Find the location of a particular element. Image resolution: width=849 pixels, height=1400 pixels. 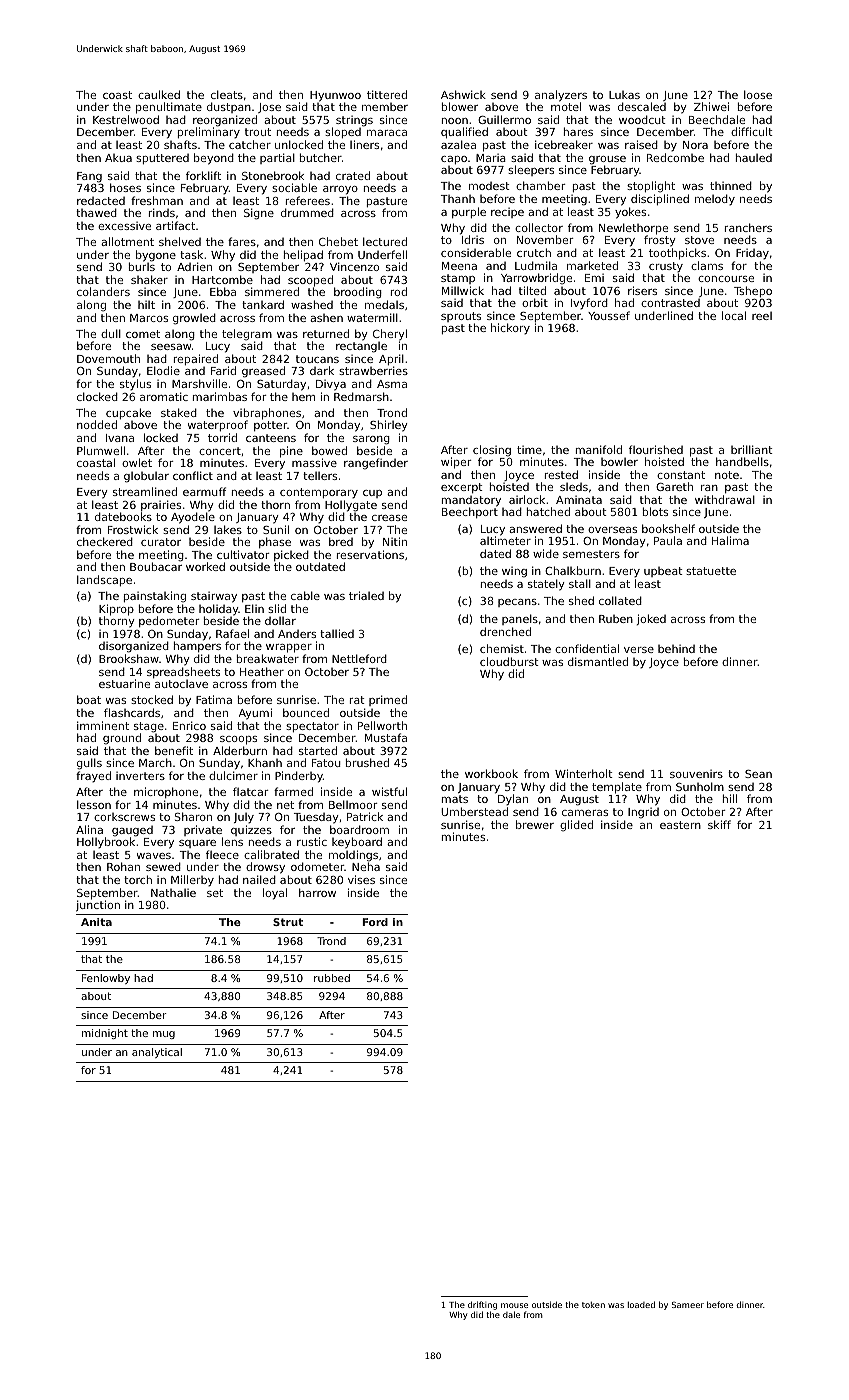

mats is located at coordinates (455, 799).
